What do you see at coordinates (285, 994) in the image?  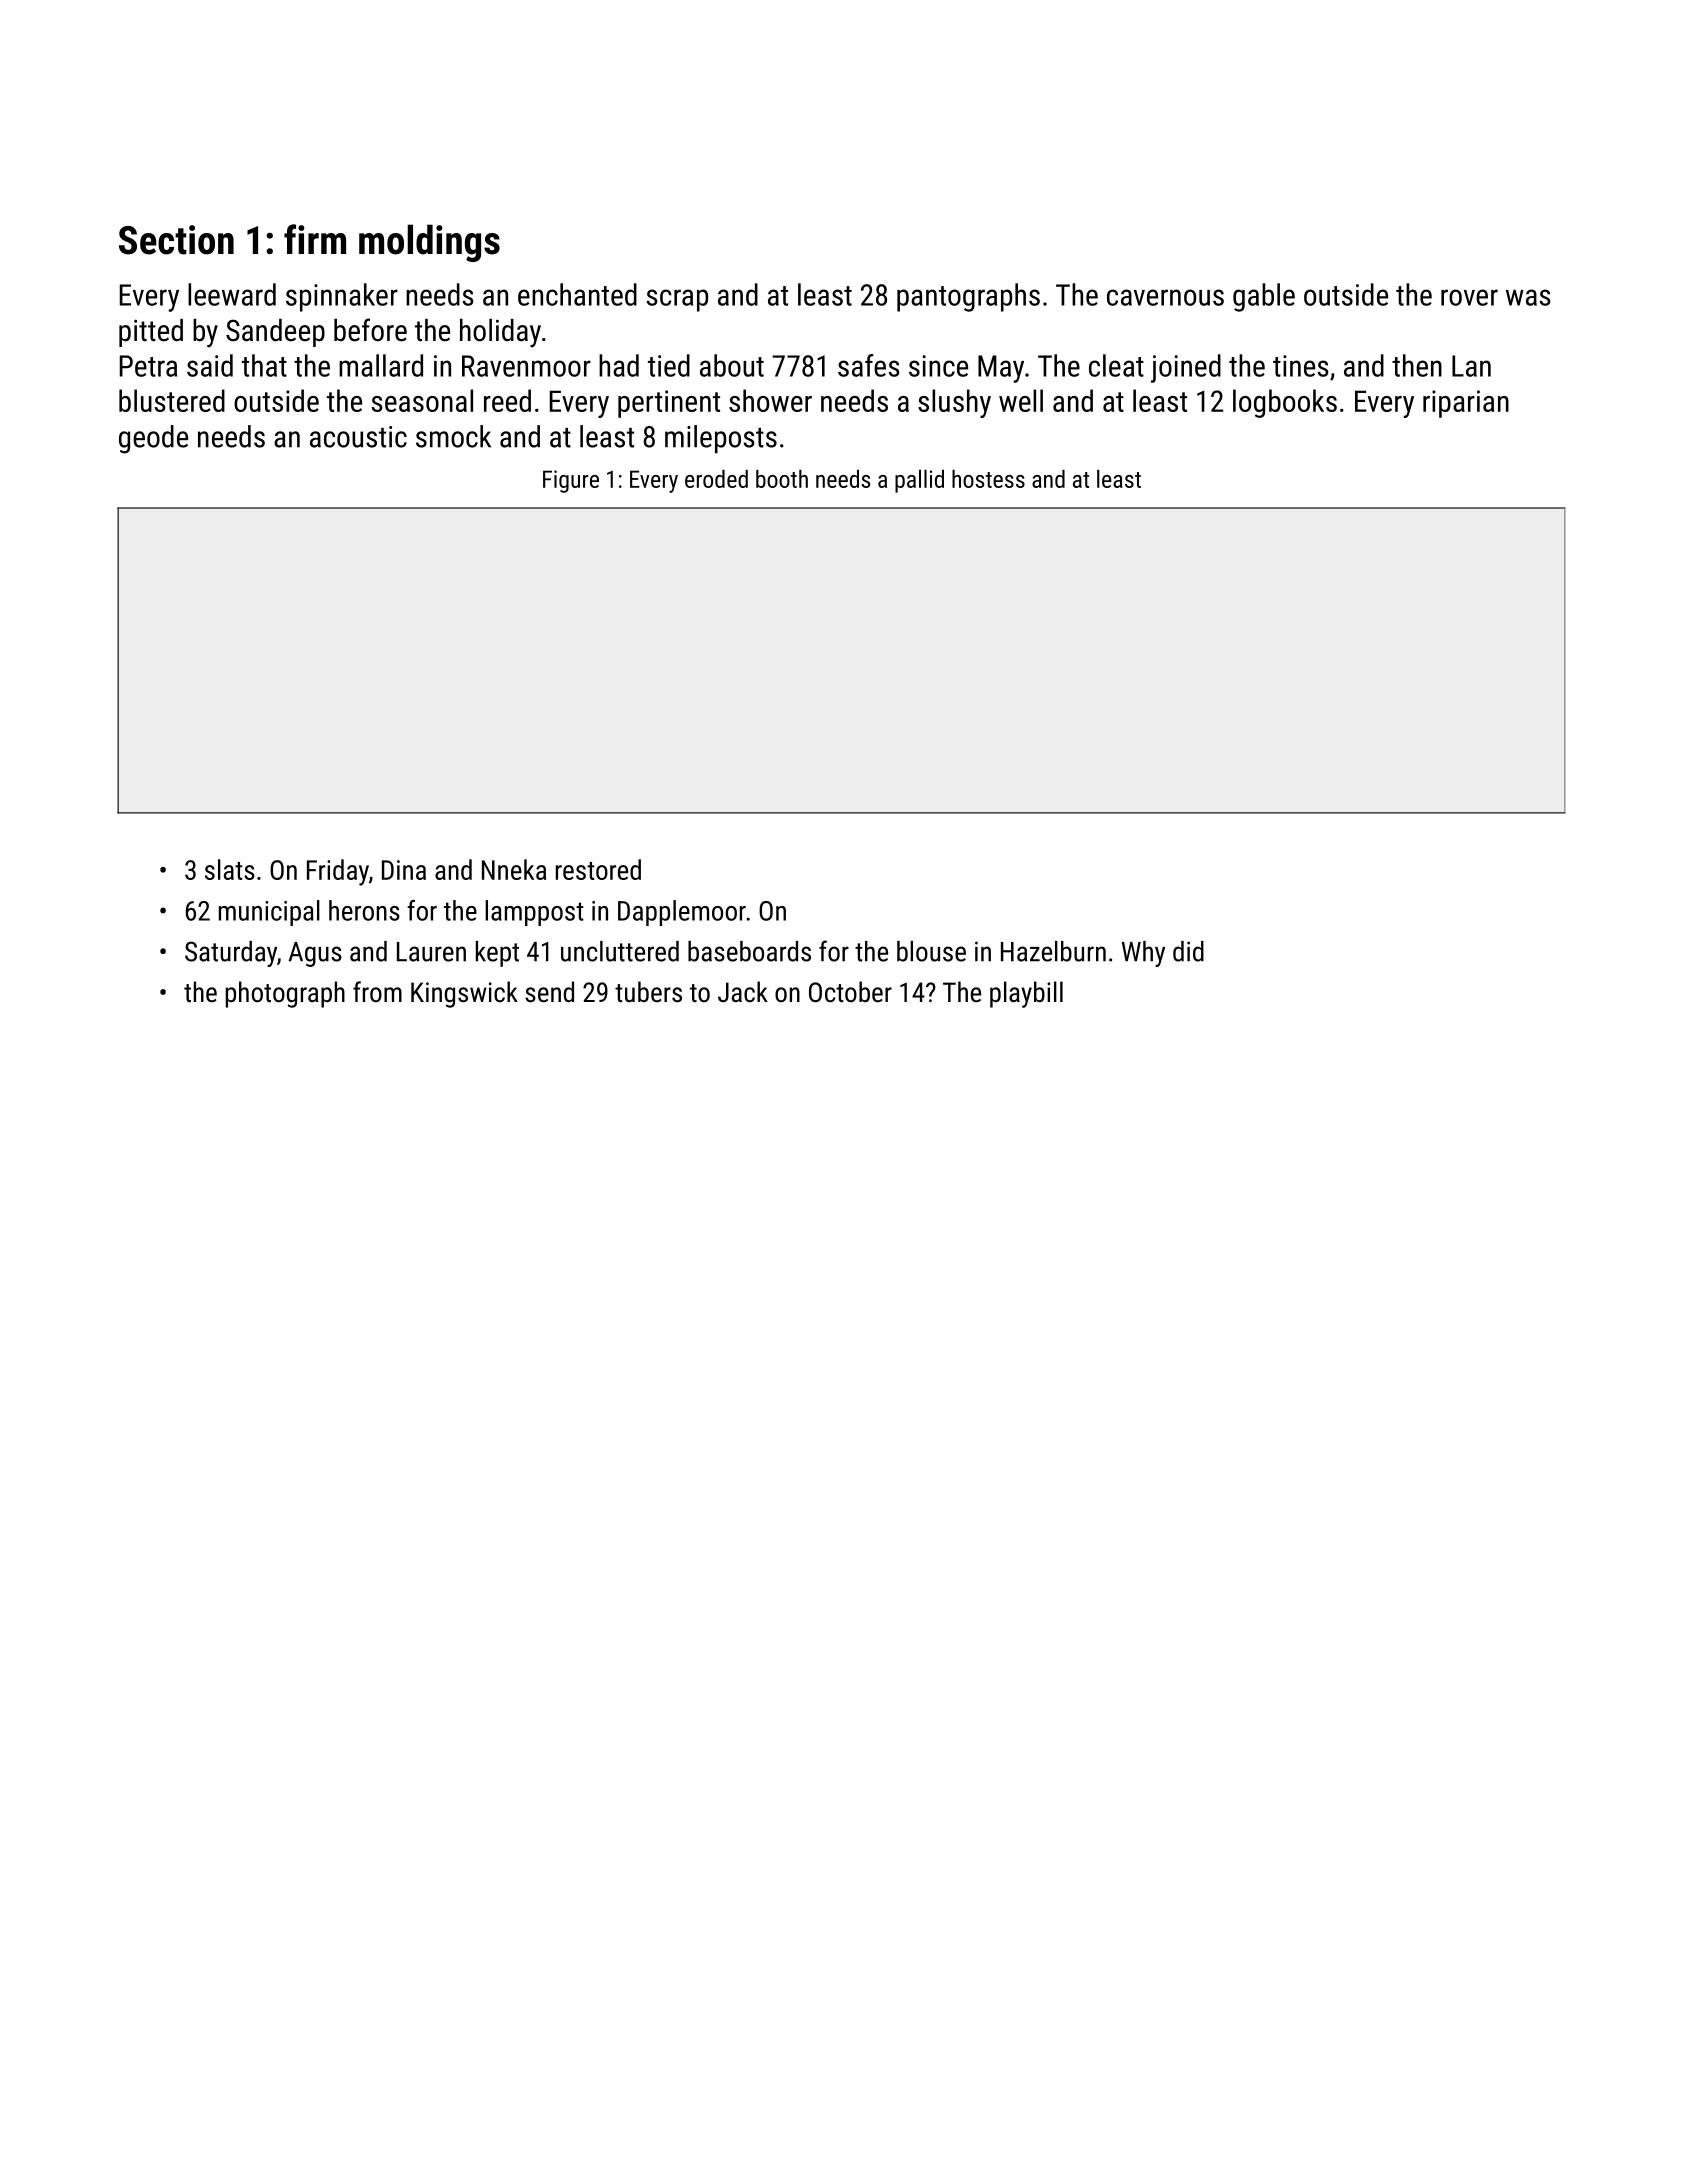 I see `photograph` at bounding box center [285, 994].
